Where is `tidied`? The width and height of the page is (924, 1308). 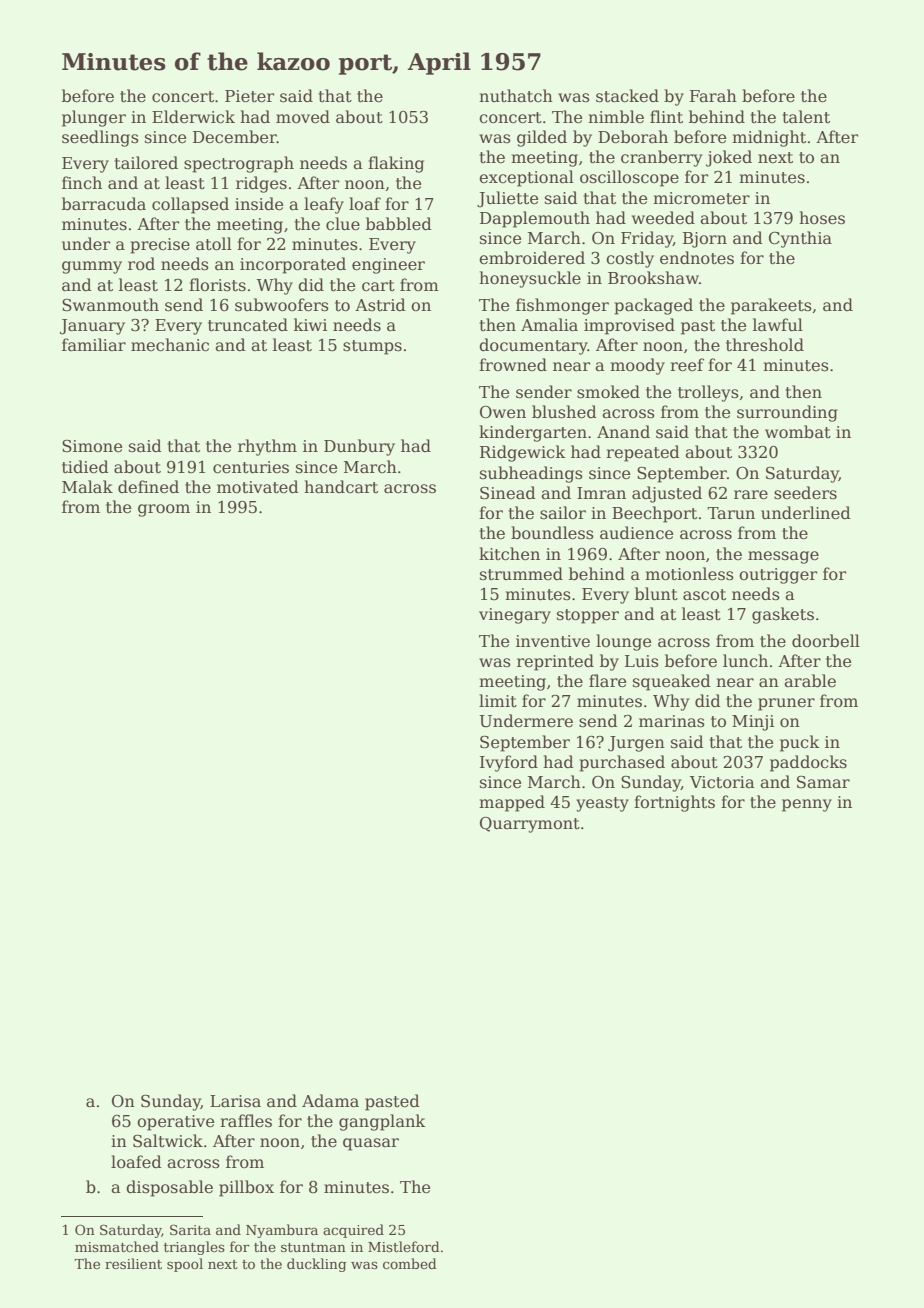
tidied is located at coordinates (85, 467).
